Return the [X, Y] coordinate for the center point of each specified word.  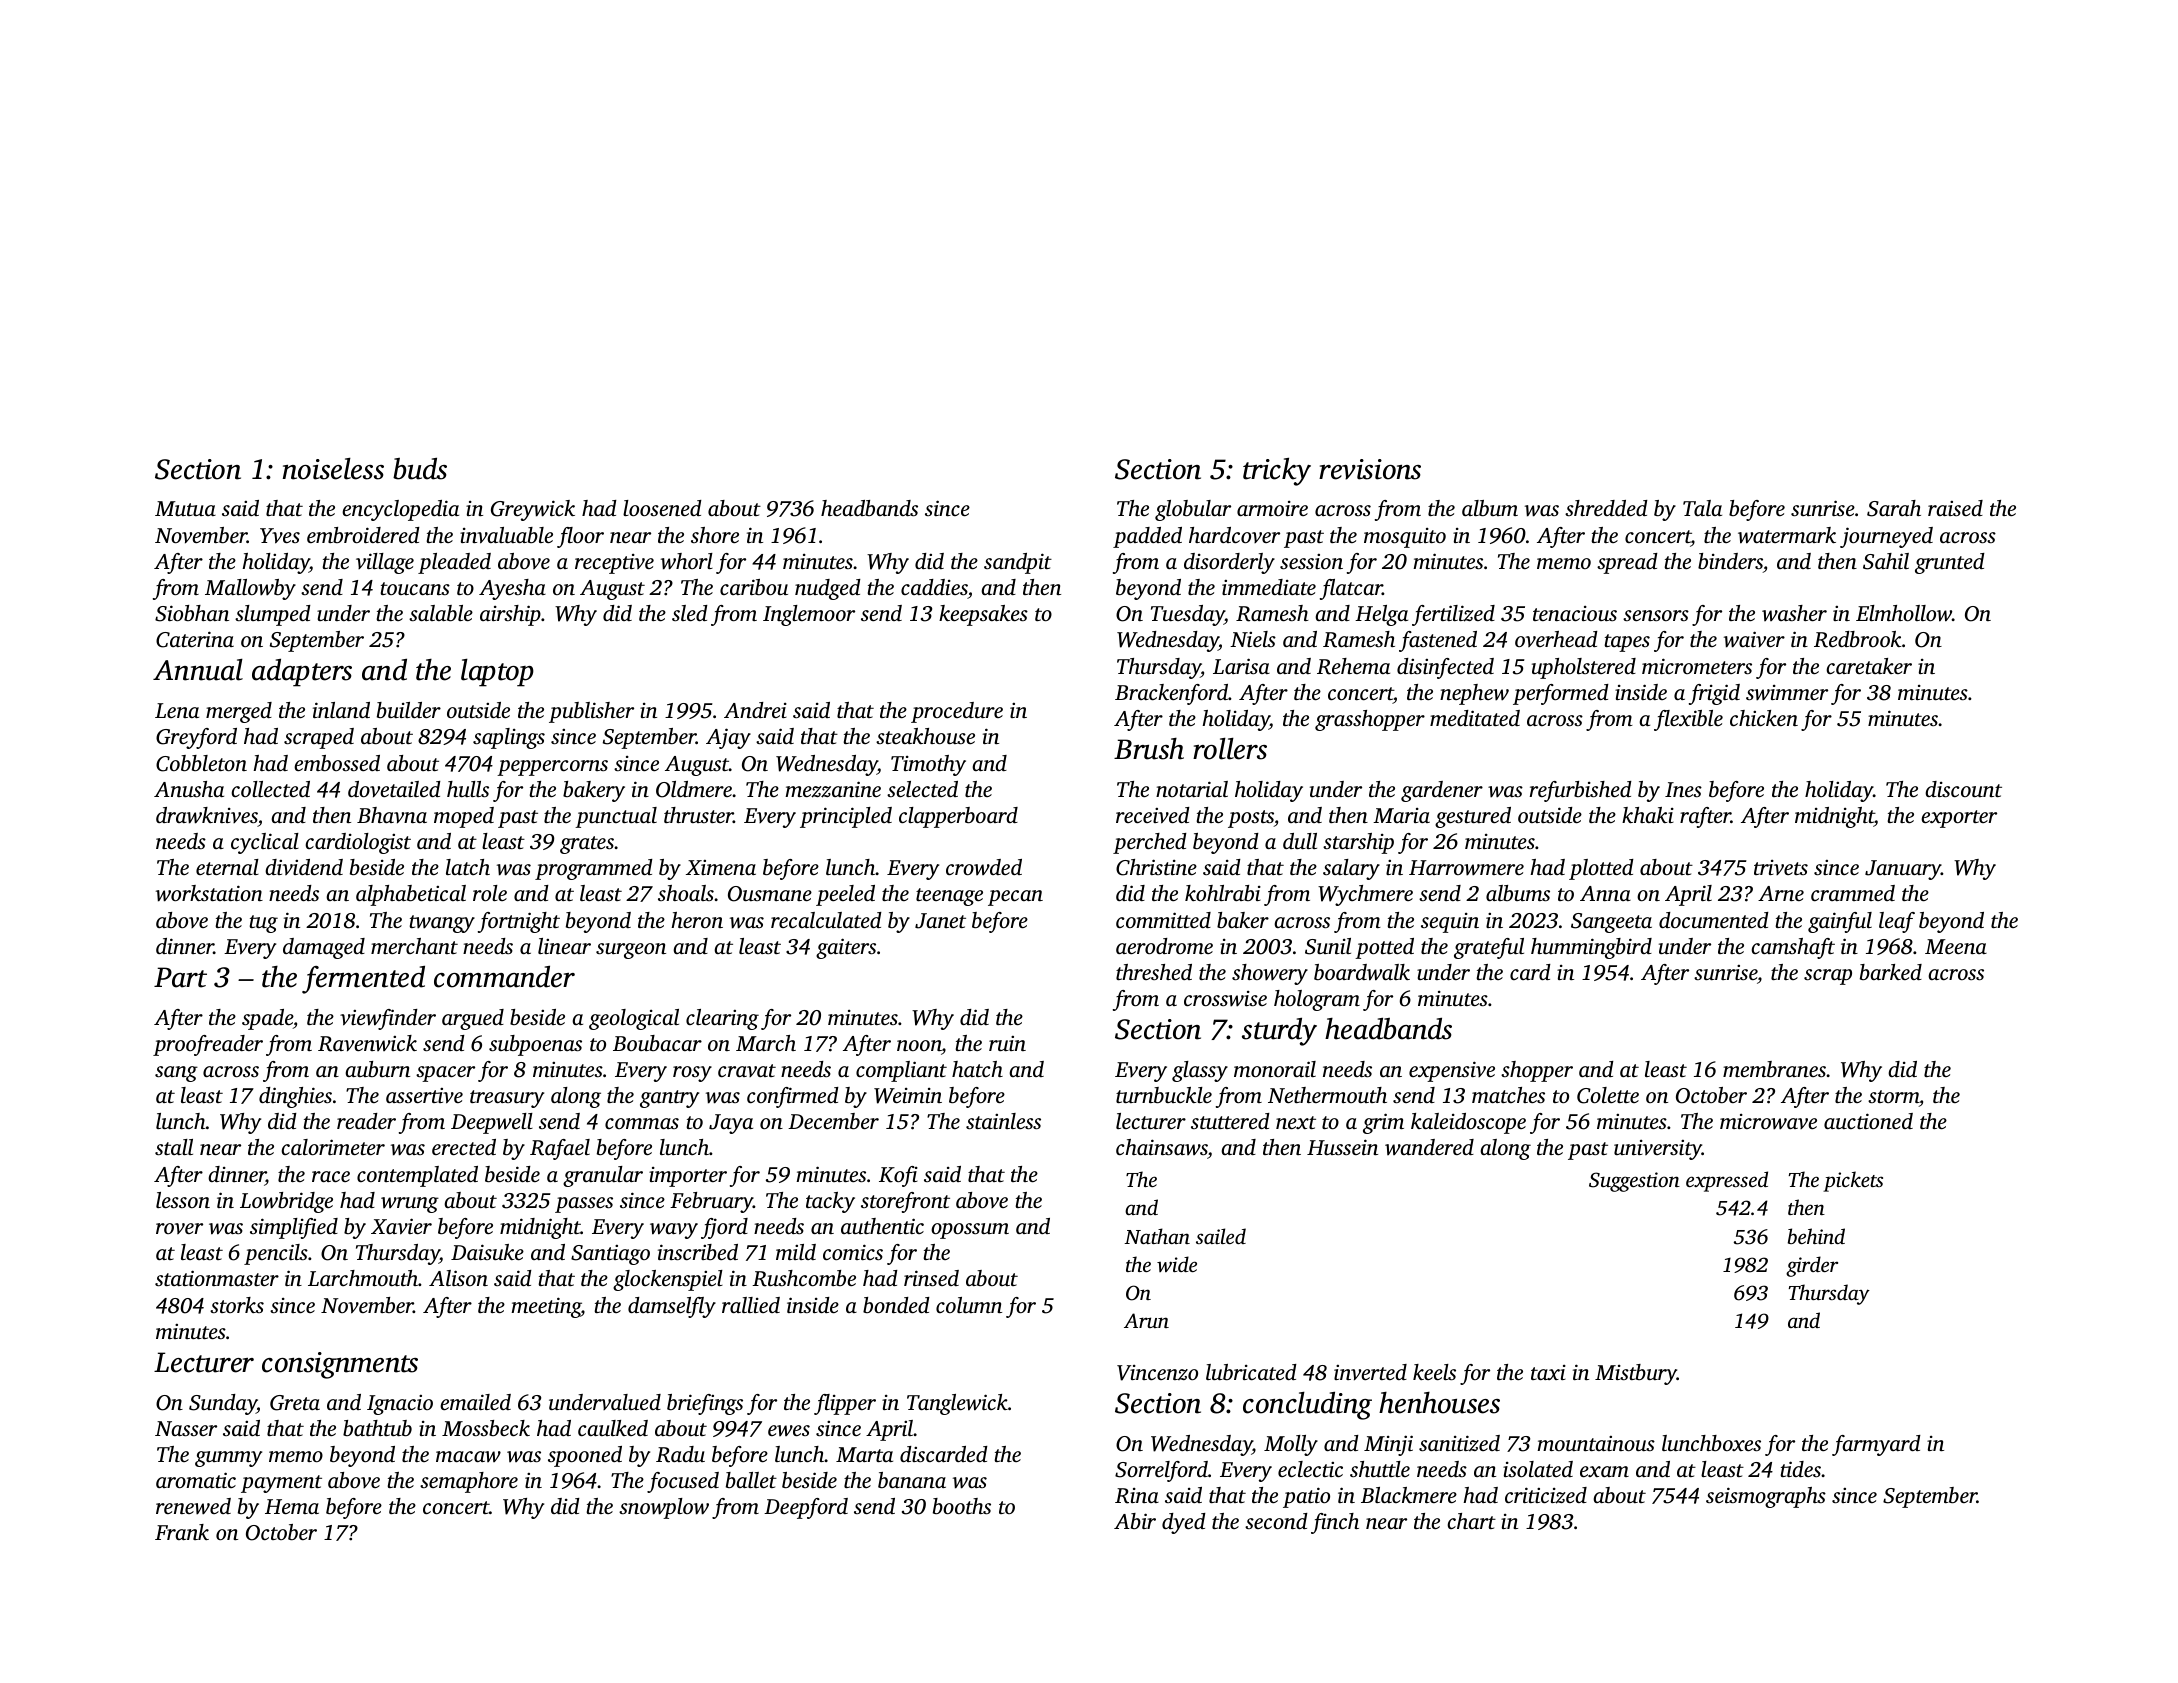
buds [420, 469]
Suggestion [1634, 1182]
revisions [1370, 469]
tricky [1277, 472]
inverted [1370, 1372]
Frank [182, 1532]
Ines [1683, 789]
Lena [177, 710]
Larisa [1241, 666]
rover [179, 1228]
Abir [1135, 1521]
